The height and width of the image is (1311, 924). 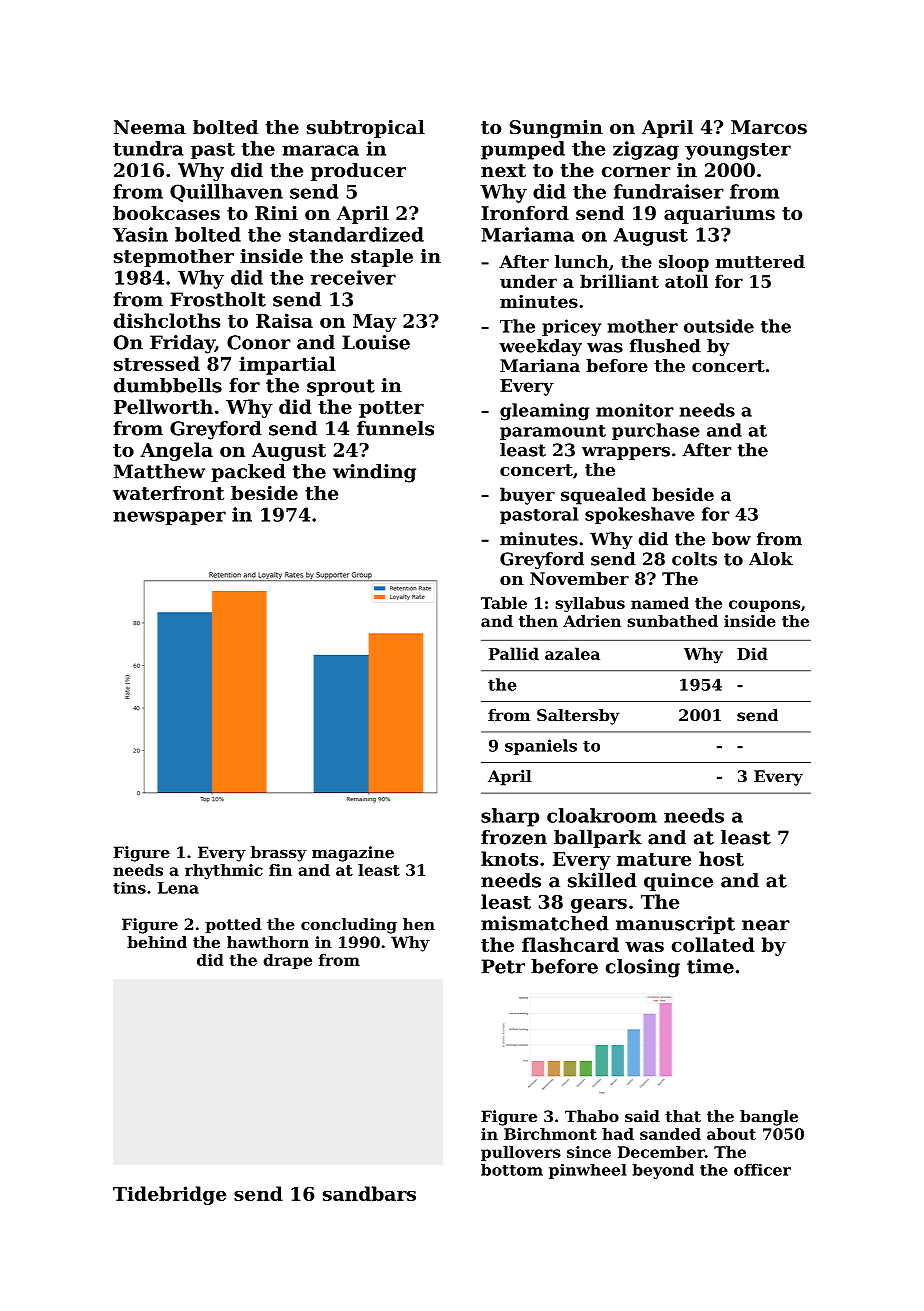 What do you see at coordinates (224, 871) in the image?
I see `rhythmic` at bounding box center [224, 871].
